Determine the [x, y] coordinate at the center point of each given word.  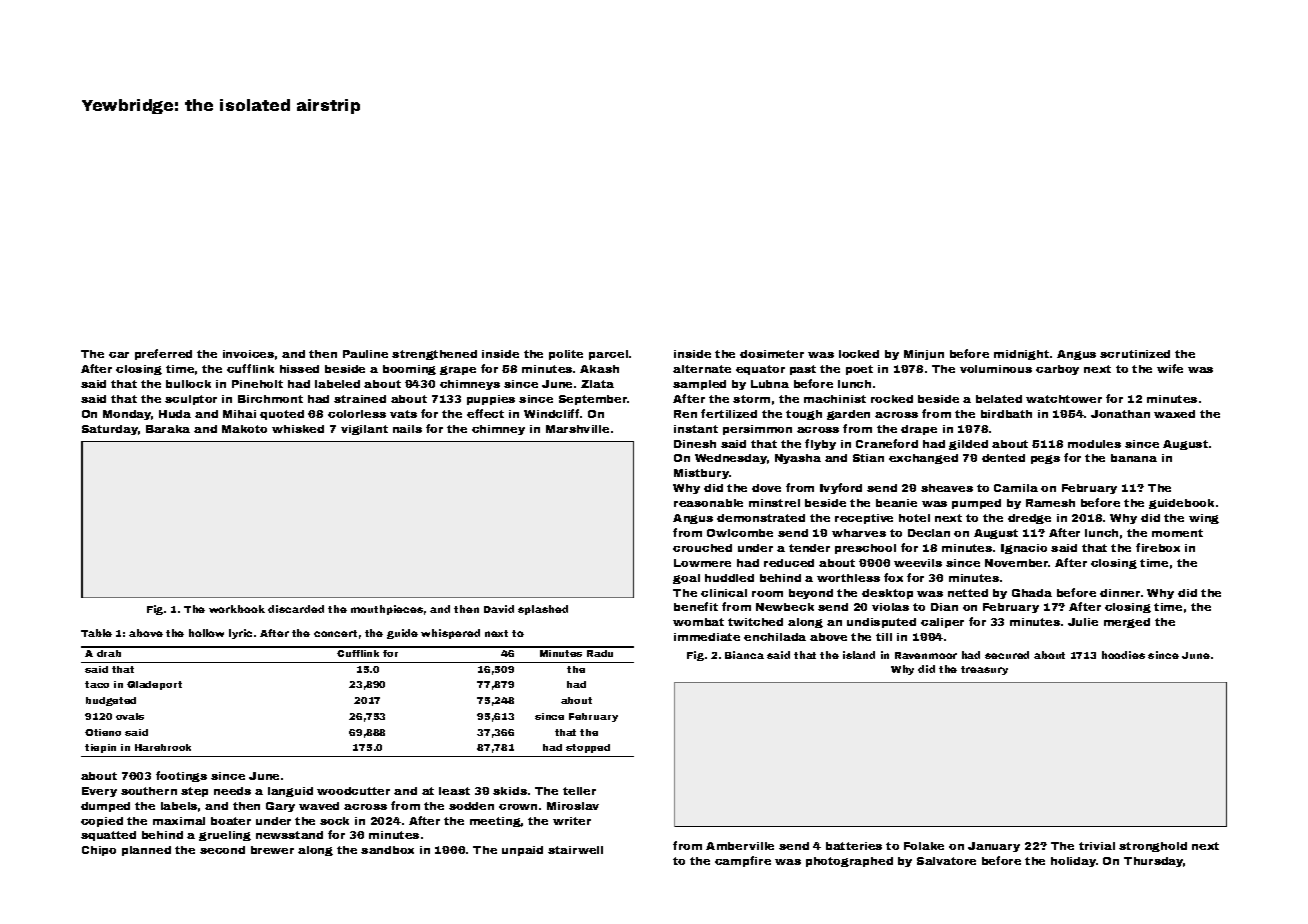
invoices [248, 354]
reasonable [708, 503]
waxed [1174, 414]
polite [566, 355]
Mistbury [701, 474]
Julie [1083, 622]
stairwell [575, 850]
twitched [755, 622]
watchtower [1064, 399]
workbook [237, 609]
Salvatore [946, 861]
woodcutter [353, 791]
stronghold [1153, 847]
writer [572, 821]
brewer [272, 850]
